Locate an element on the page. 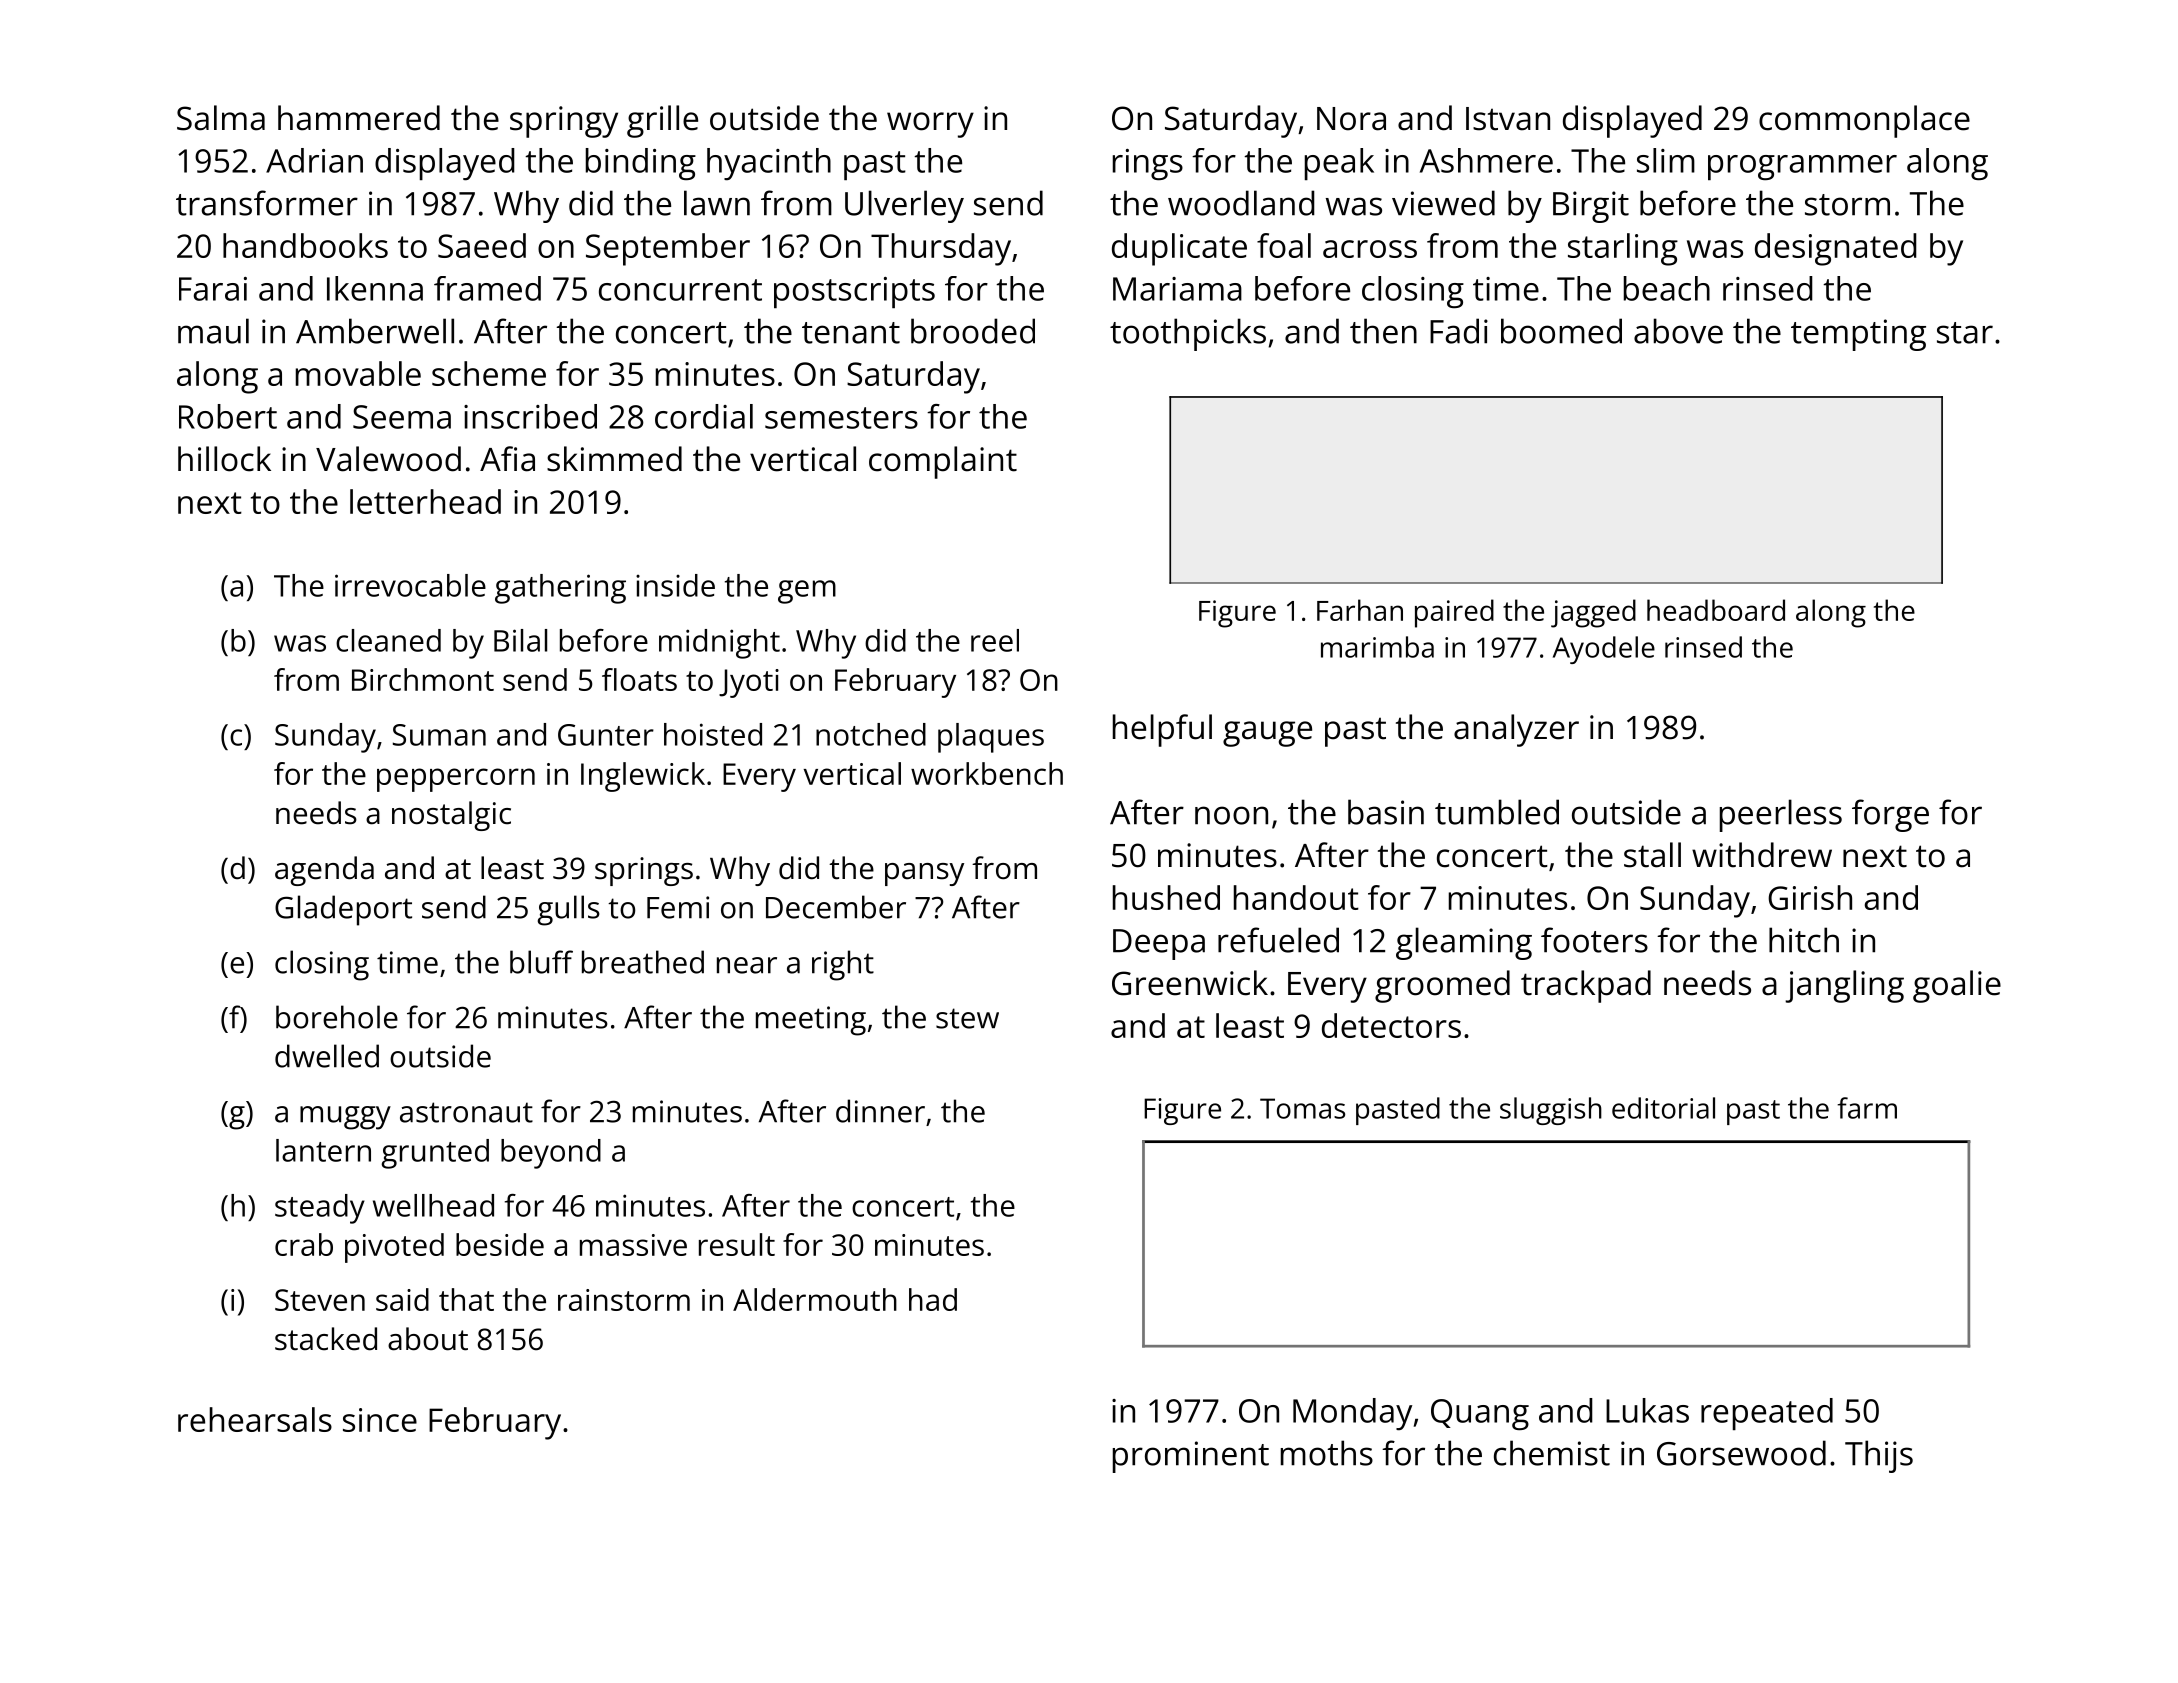  Gorsewood is located at coordinates (1741, 1453).
